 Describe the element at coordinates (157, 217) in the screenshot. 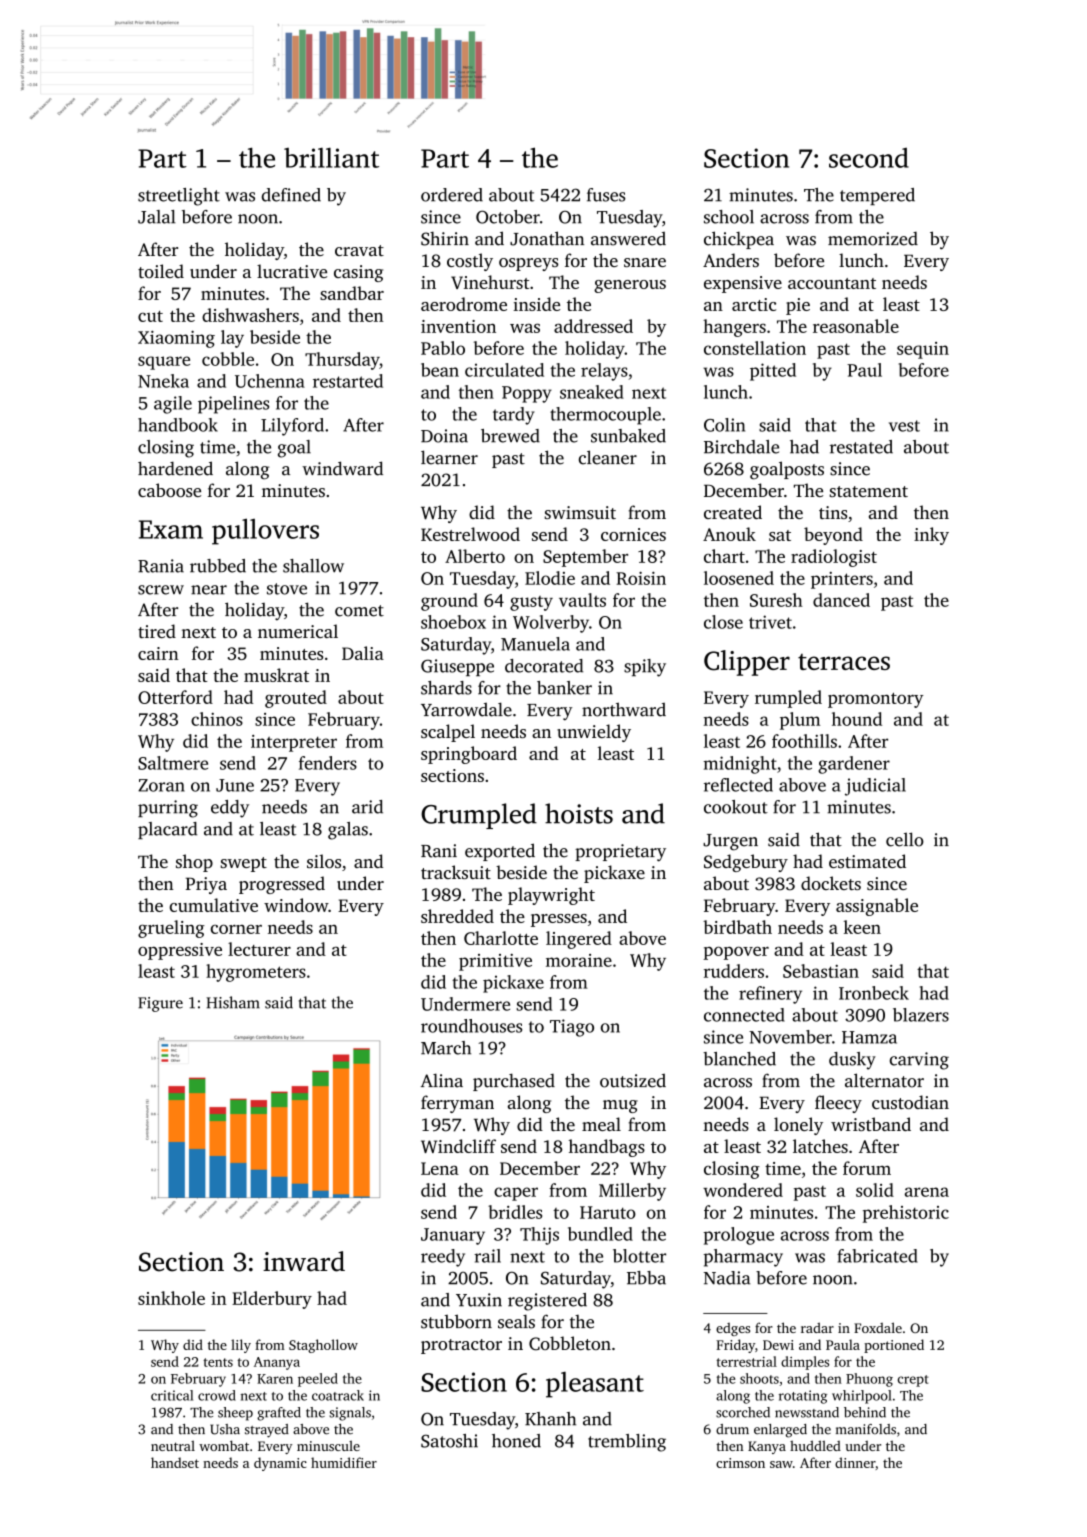

I see `Jalal` at that location.
